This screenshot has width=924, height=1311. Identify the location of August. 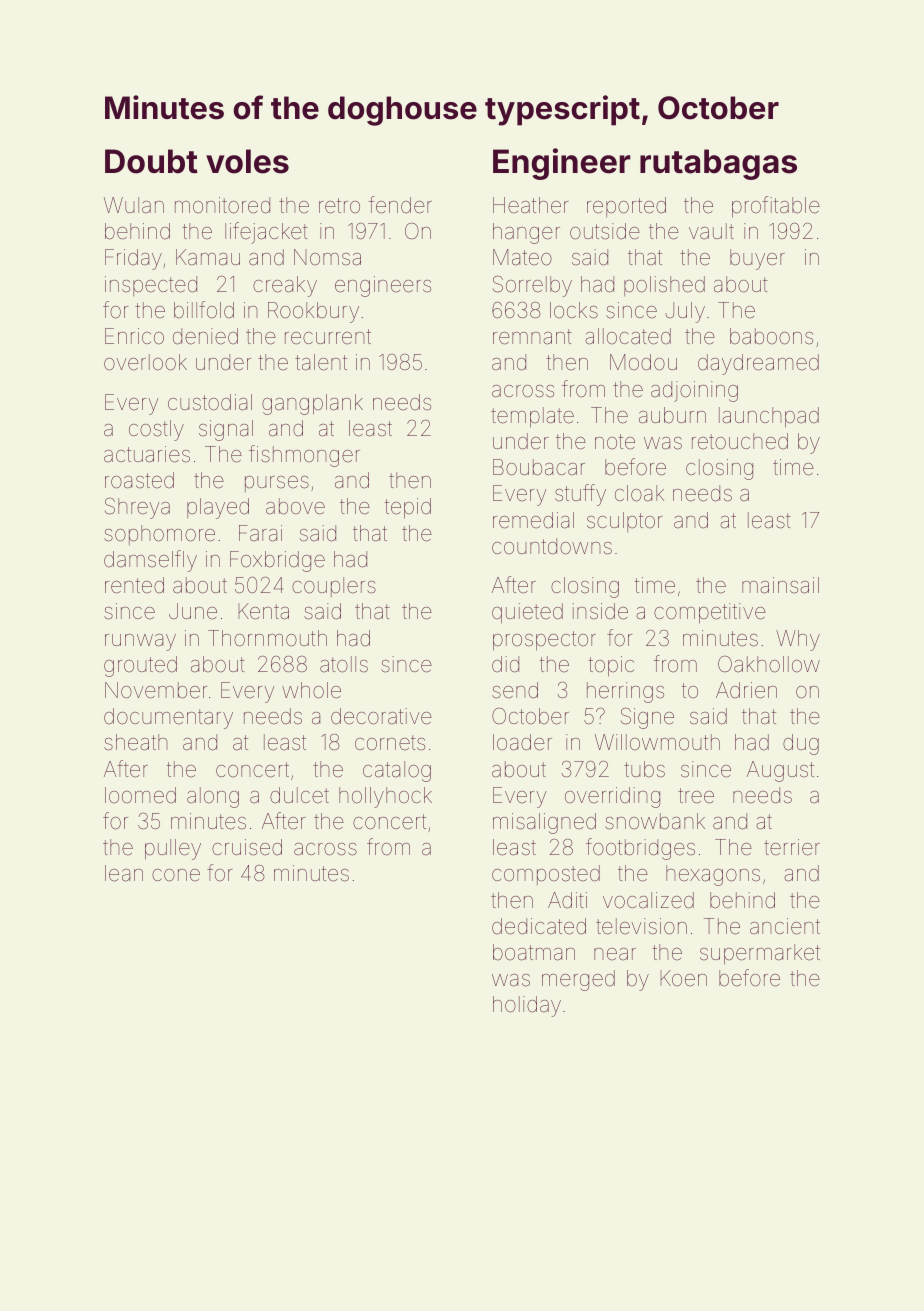
(780, 771).
